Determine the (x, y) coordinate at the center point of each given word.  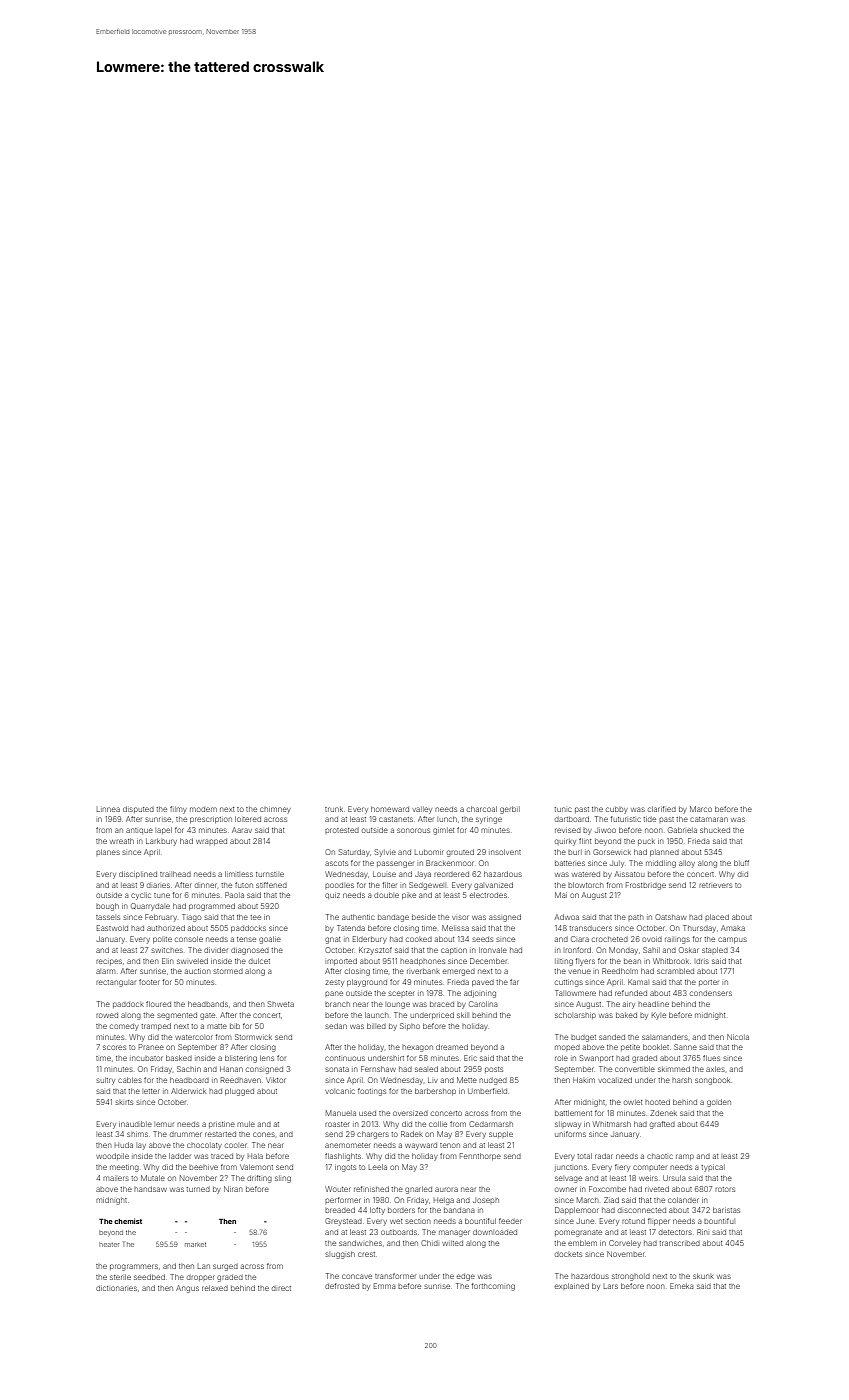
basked (179, 1058)
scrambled (675, 971)
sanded (612, 1037)
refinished (371, 1189)
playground (367, 983)
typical (713, 1168)
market (195, 1244)
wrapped (211, 842)
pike (409, 896)
